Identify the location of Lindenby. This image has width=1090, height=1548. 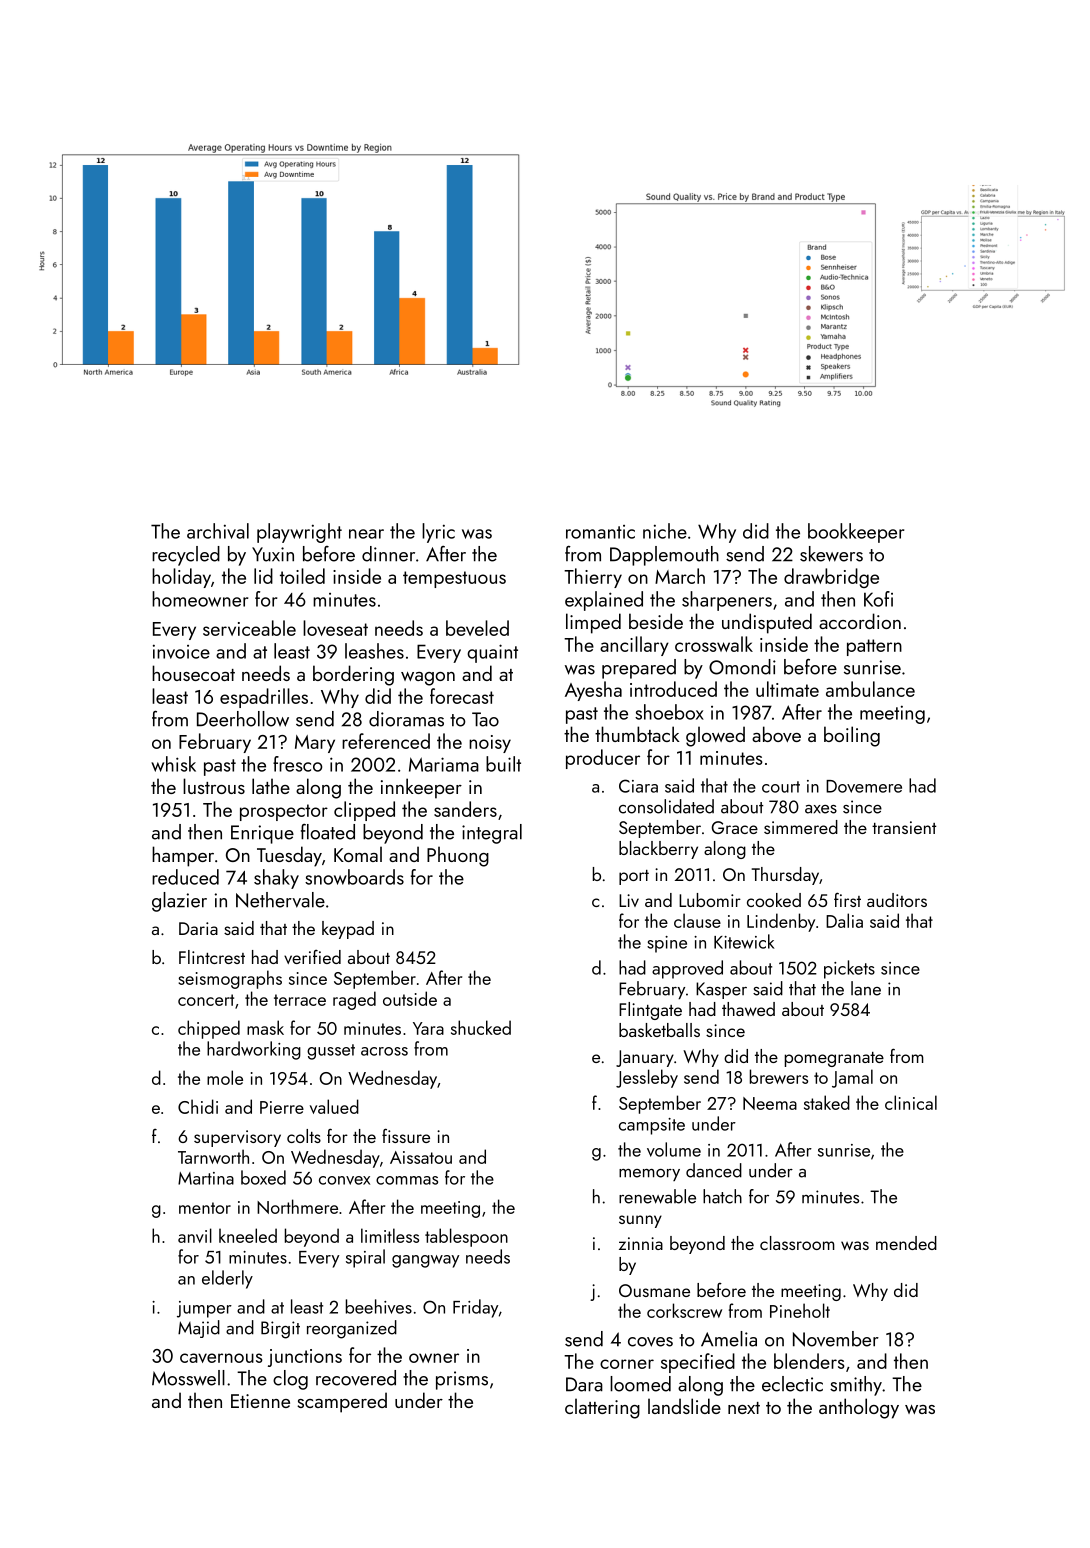
(781, 922).
